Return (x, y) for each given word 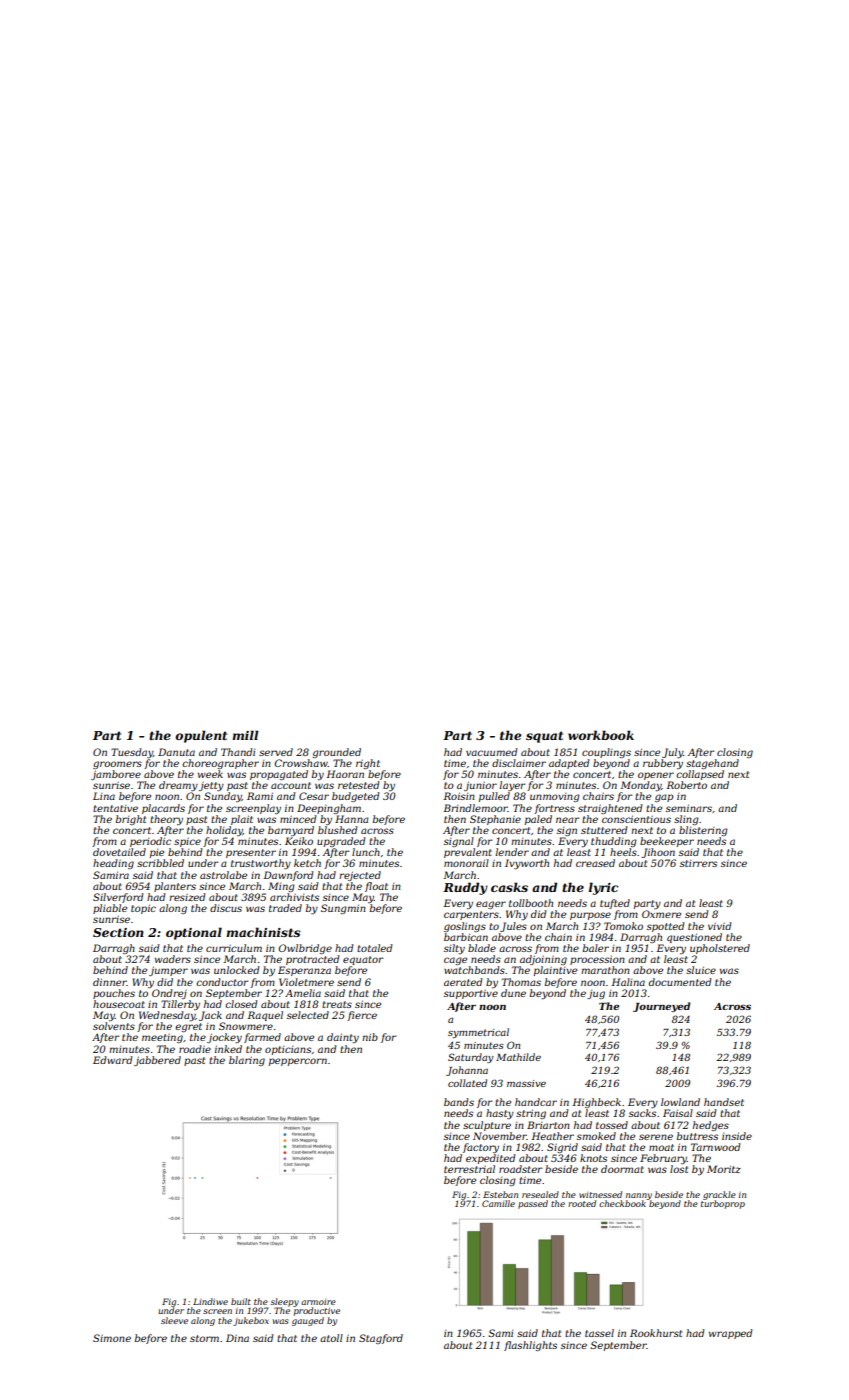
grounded (336, 753)
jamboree (116, 775)
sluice (701, 970)
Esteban (500, 1194)
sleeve (174, 1320)
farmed (262, 1038)
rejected (360, 876)
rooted (582, 1203)
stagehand (712, 764)
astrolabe (223, 875)
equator (363, 960)
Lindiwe (210, 1301)
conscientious (636, 819)
